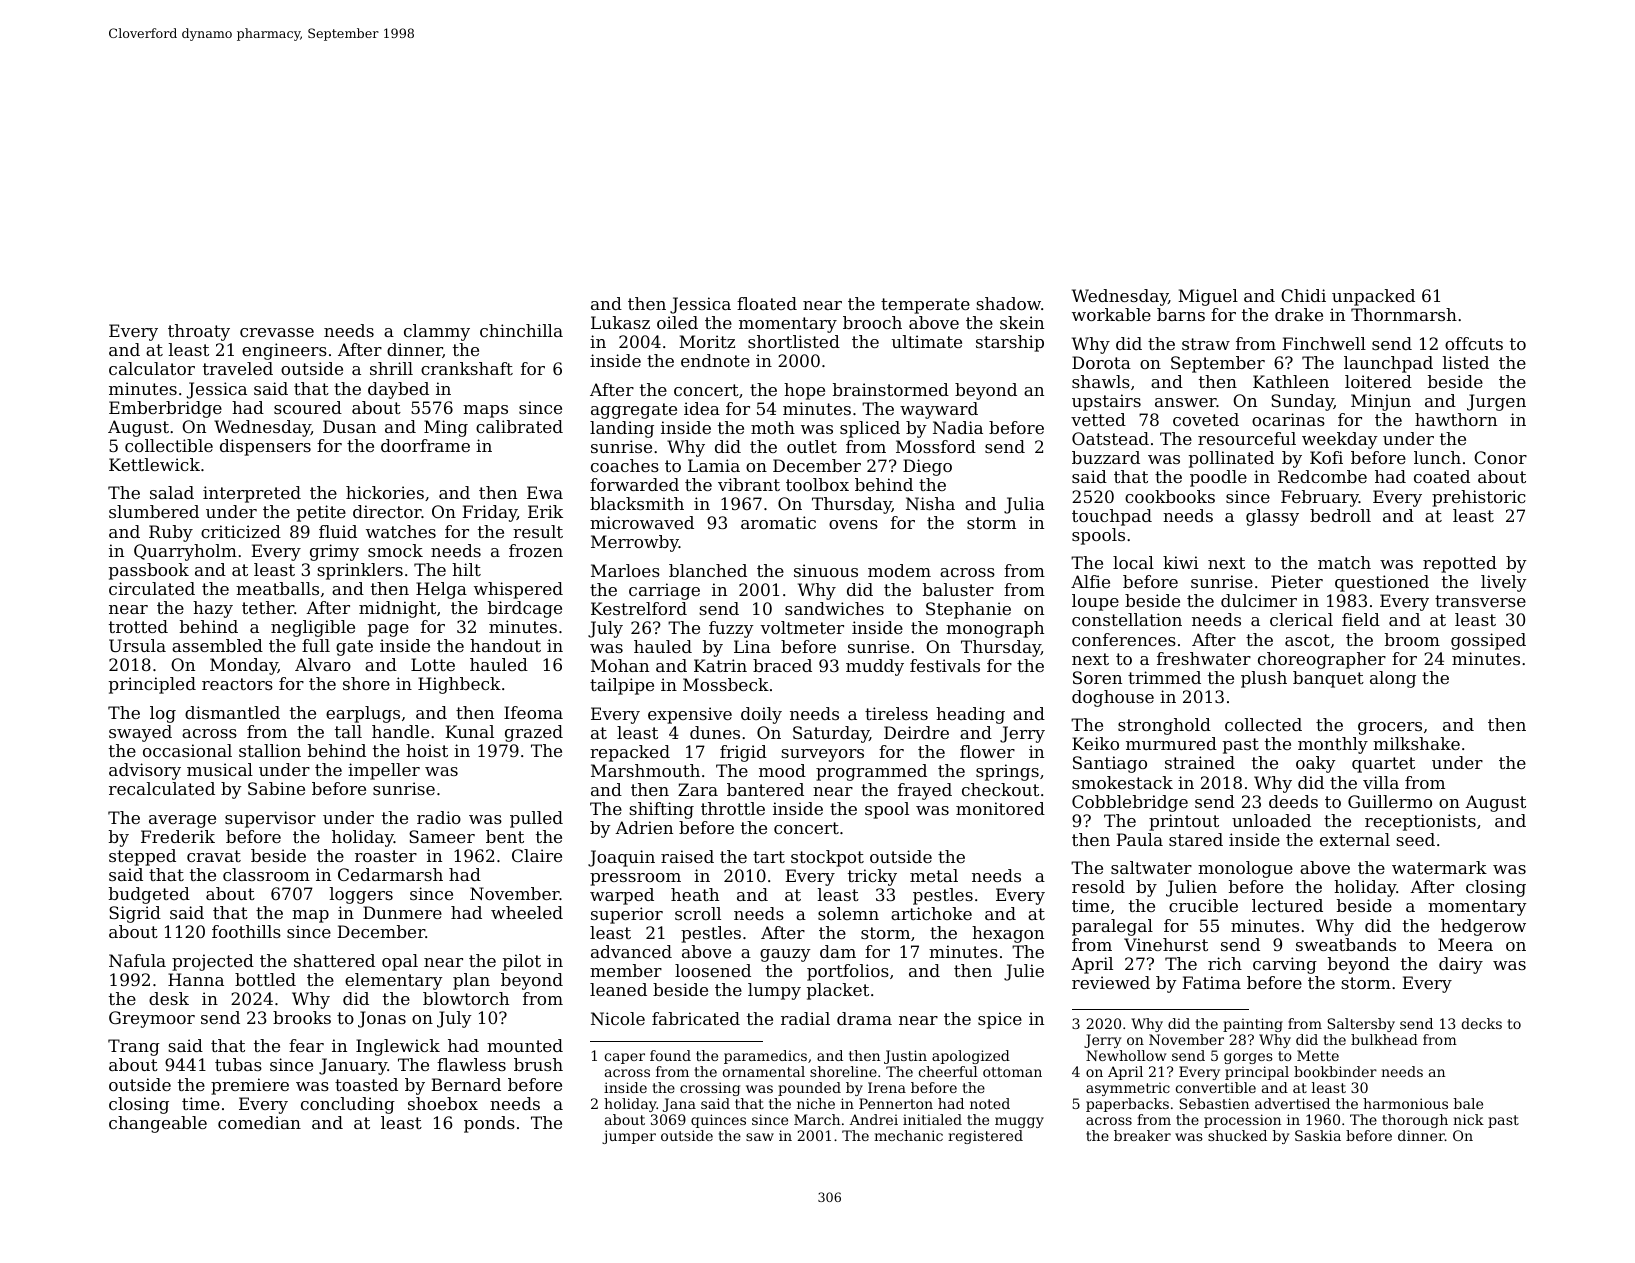 The image size is (1635, 1263). I want to click on repotted, so click(1460, 564).
